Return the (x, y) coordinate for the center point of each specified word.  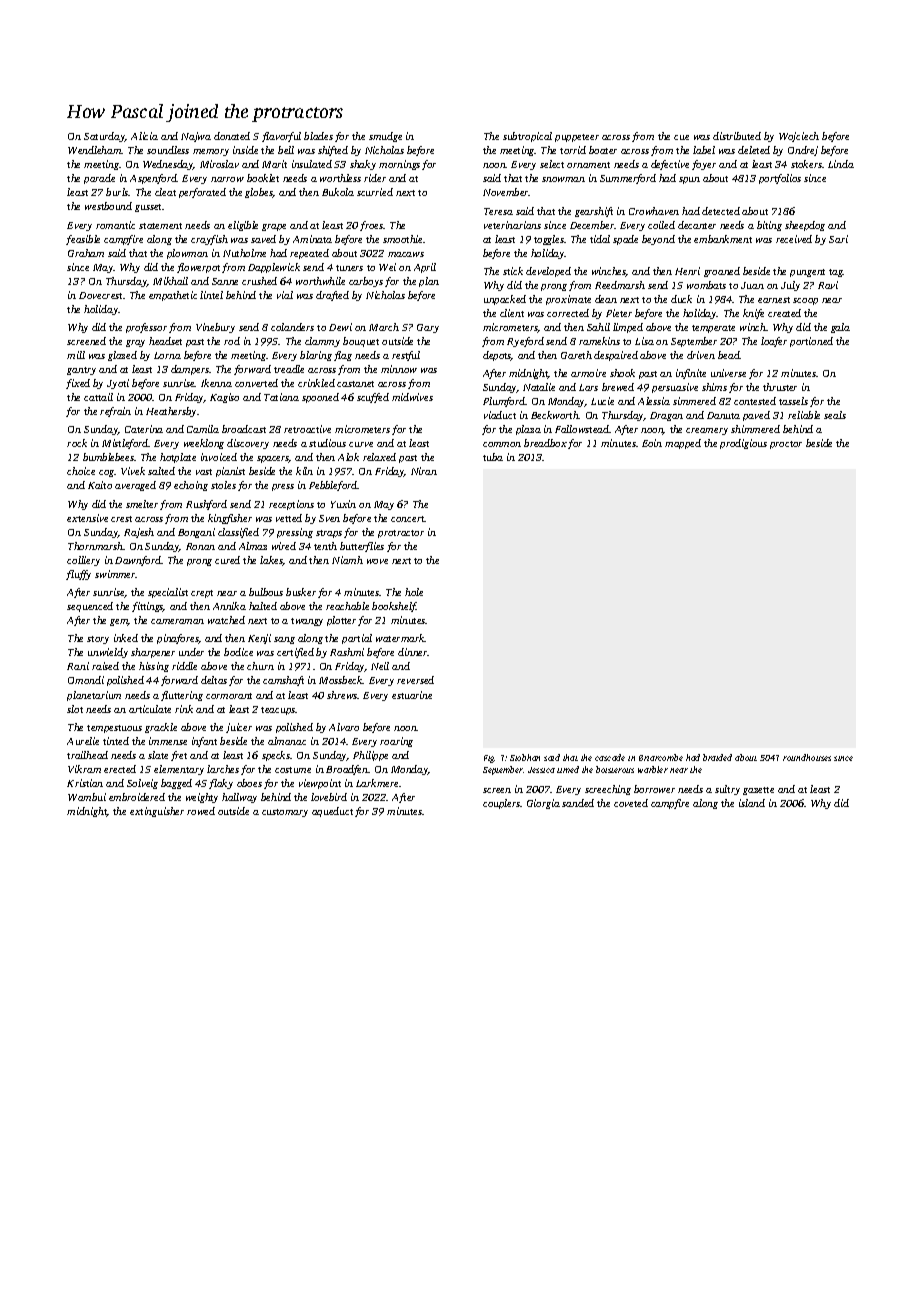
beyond (658, 240)
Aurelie (83, 741)
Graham (86, 253)
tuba (493, 457)
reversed (415, 680)
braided (717, 757)
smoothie (402, 239)
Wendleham (95, 150)
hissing (154, 667)
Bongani (196, 533)
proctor (786, 445)
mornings (399, 165)
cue (681, 137)
